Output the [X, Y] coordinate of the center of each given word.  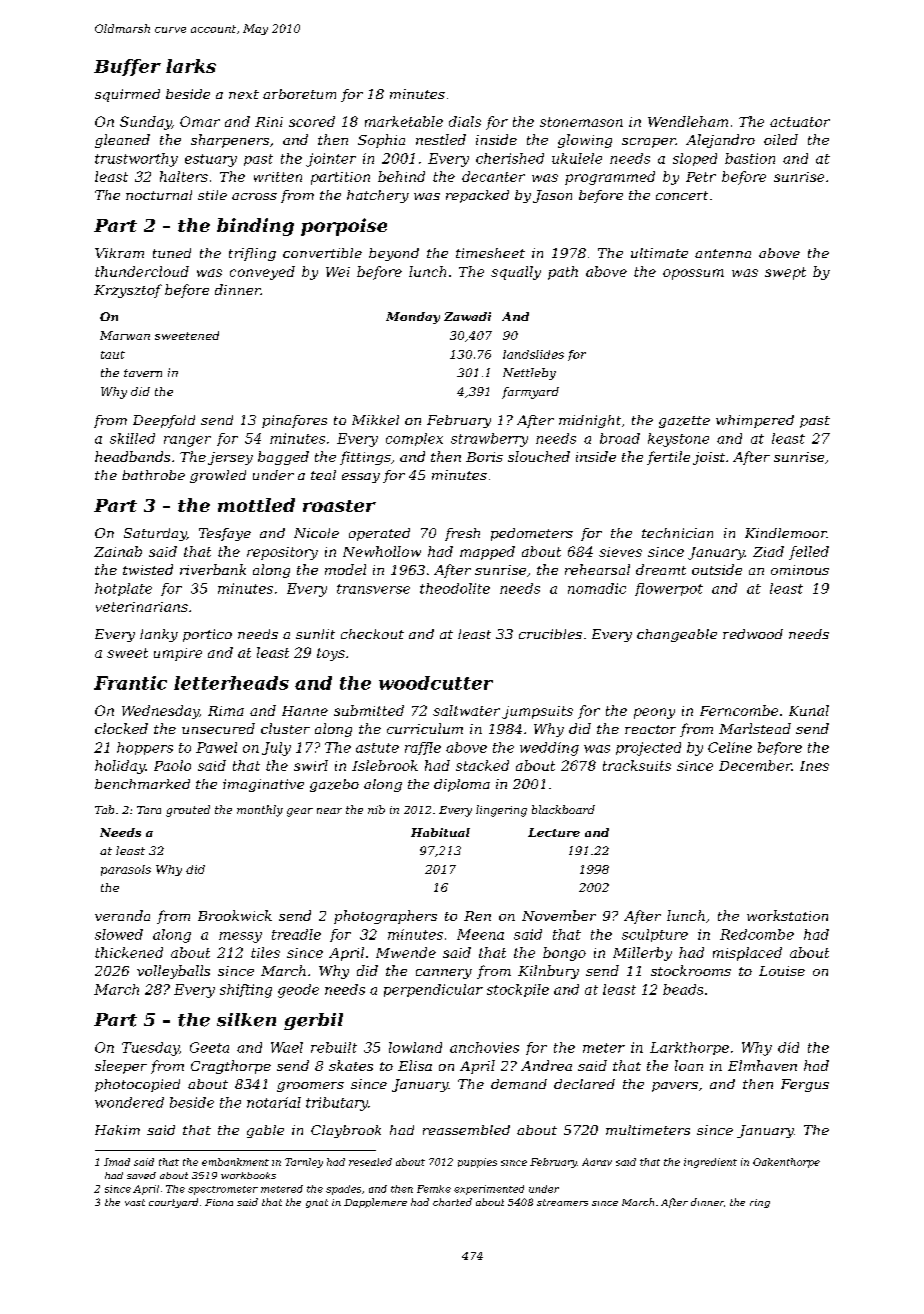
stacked [482, 765]
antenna [723, 253]
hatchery [378, 196]
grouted [188, 811]
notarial [274, 1102]
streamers [562, 1202]
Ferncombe [739, 710]
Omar [200, 121]
